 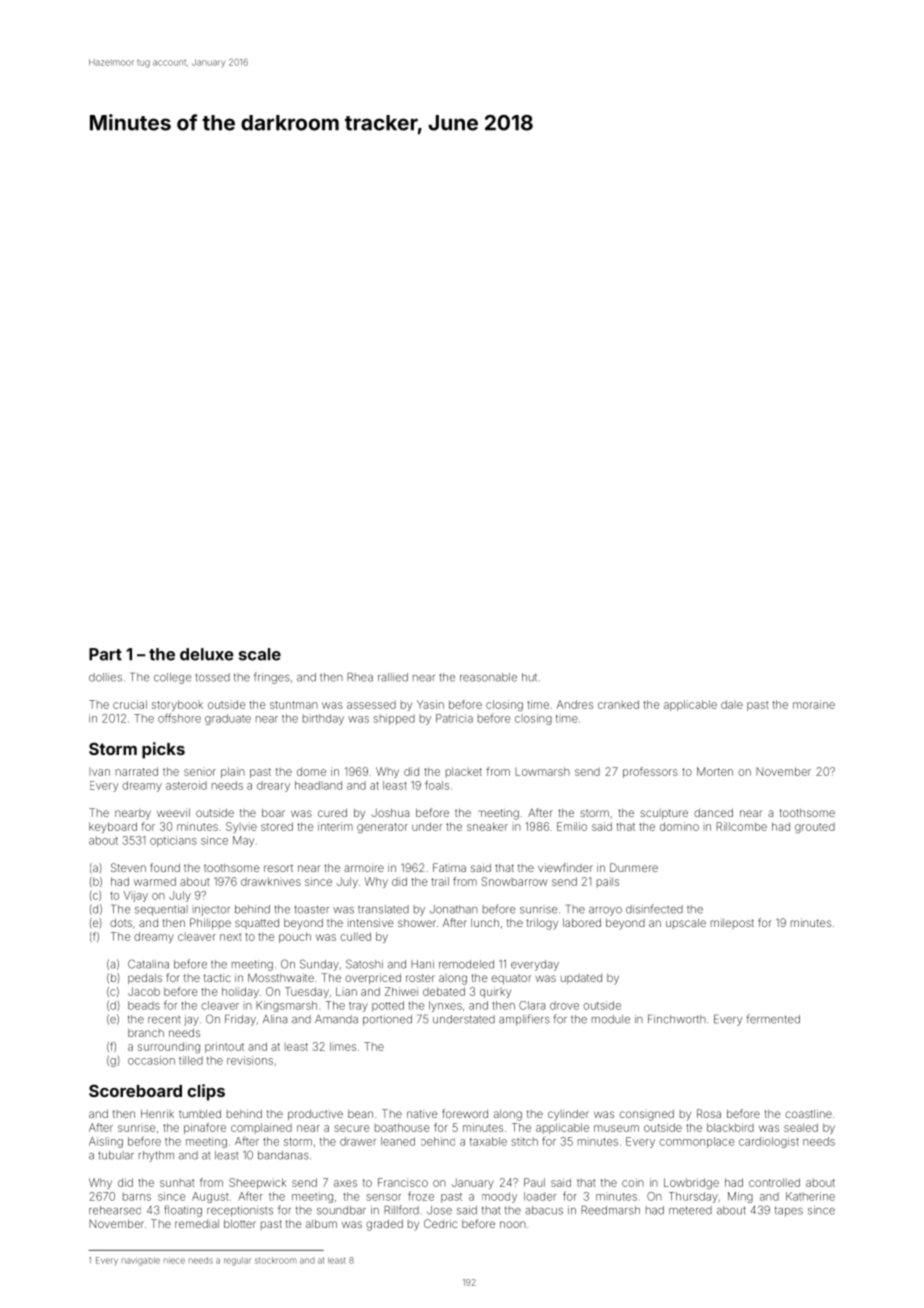 What do you see at coordinates (709, 1113) in the document?
I see `Rosa` at bounding box center [709, 1113].
